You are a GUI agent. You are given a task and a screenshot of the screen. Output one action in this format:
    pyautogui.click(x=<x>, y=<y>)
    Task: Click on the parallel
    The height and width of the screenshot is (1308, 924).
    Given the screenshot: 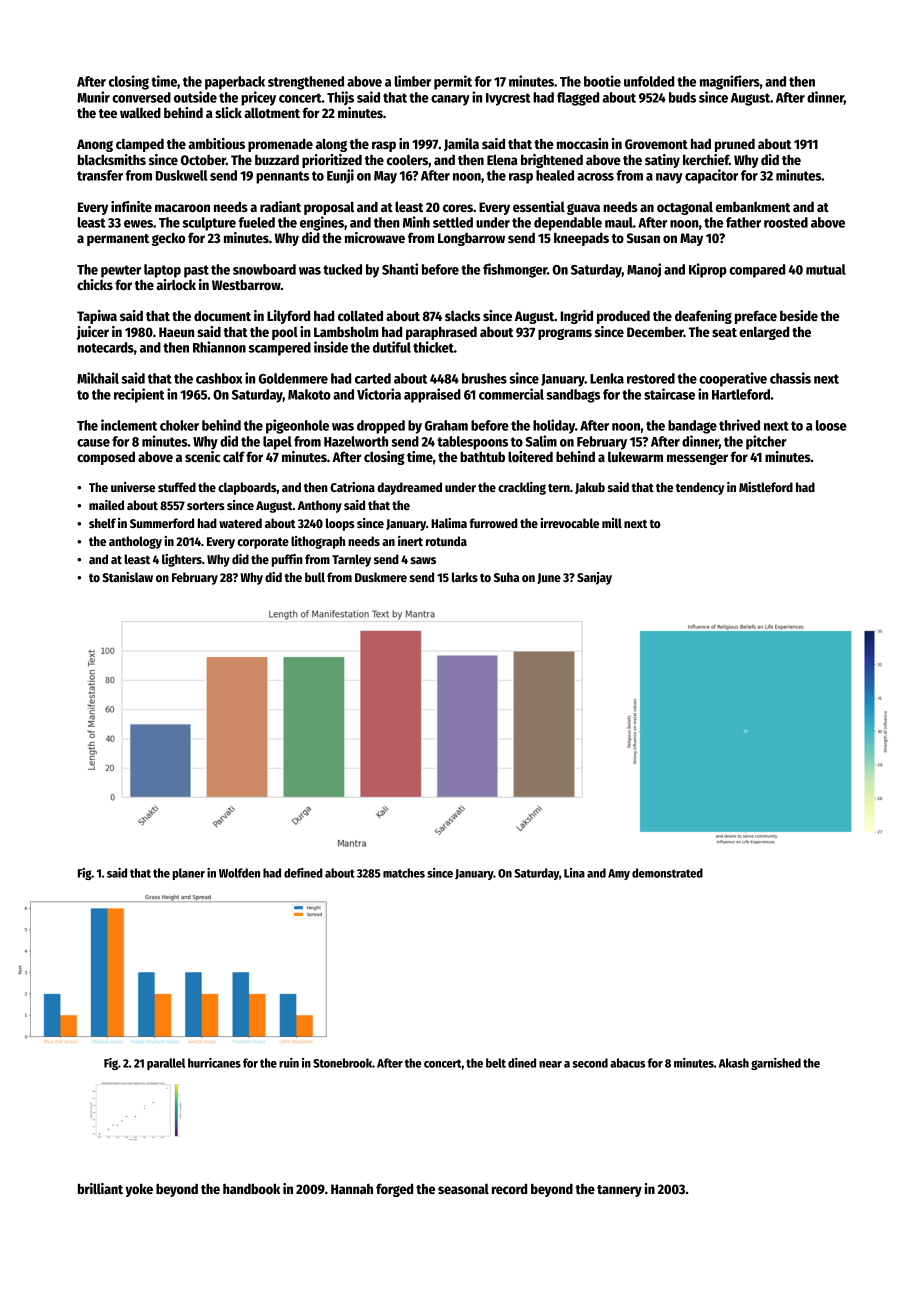 What is the action you would take?
    pyautogui.click(x=166, y=1064)
